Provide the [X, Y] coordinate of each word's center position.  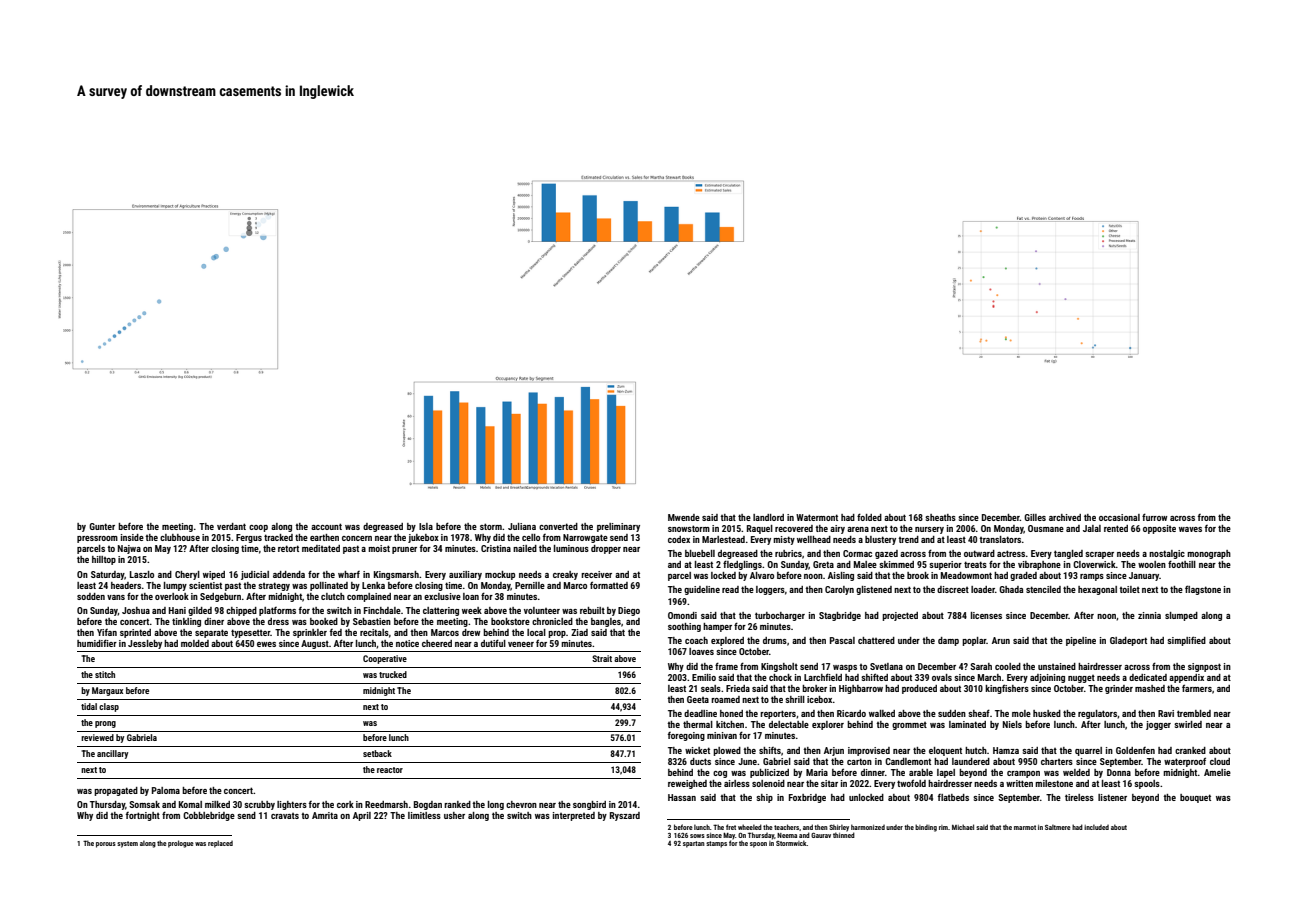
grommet [909, 726]
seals [711, 688]
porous [106, 845]
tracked [278, 537]
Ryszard [625, 816]
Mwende [684, 517]
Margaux [107, 691]
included [1096, 827]
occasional [1119, 517]
